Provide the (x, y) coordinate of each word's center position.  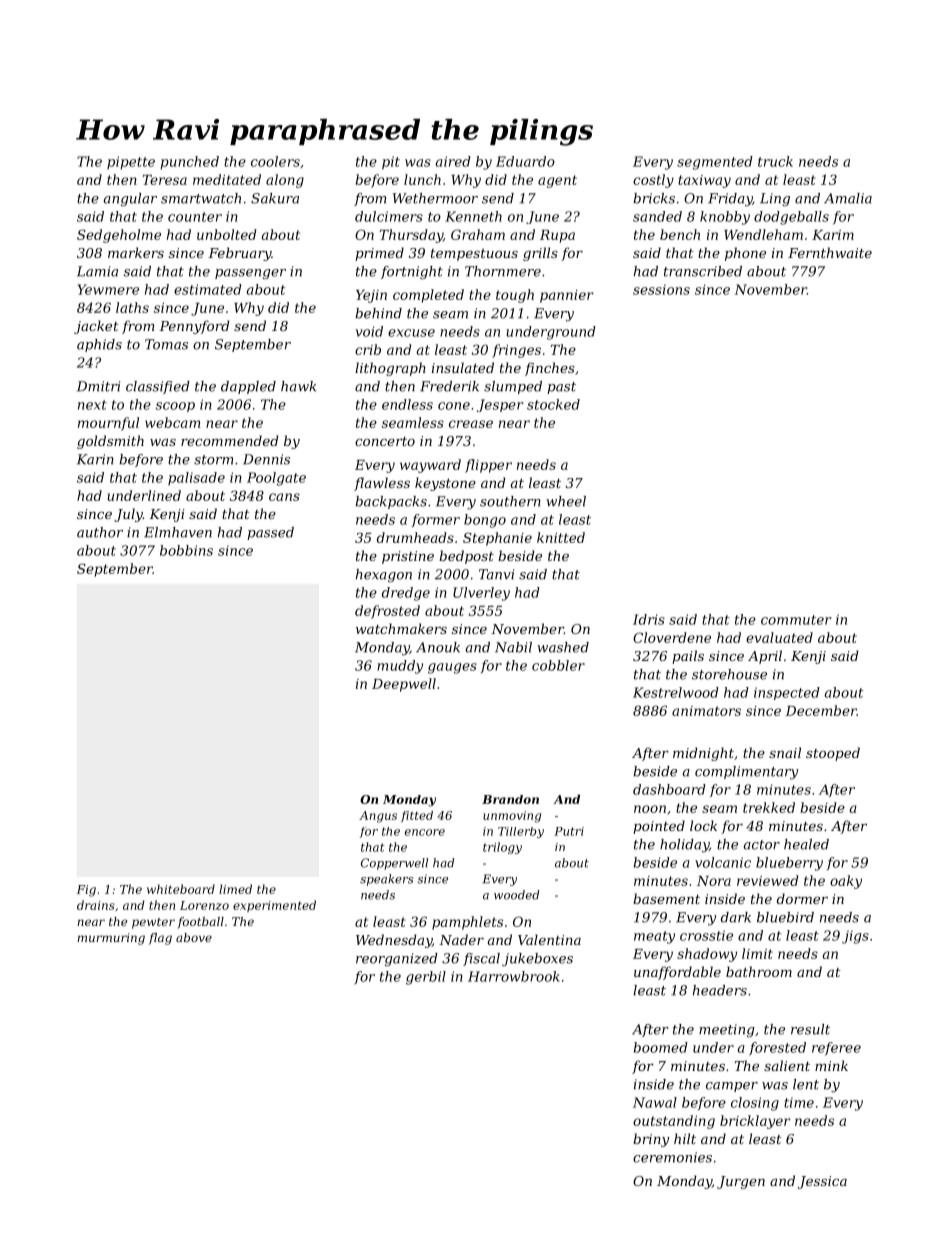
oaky (846, 882)
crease (471, 424)
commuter (796, 620)
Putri (569, 831)
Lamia (97, 271)
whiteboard (181, 889)
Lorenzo (204, 905)
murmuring (111, 939)
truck (775, 161)
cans (284, 497)
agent (557, 181)
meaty (654, 937)
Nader (461, 939)
